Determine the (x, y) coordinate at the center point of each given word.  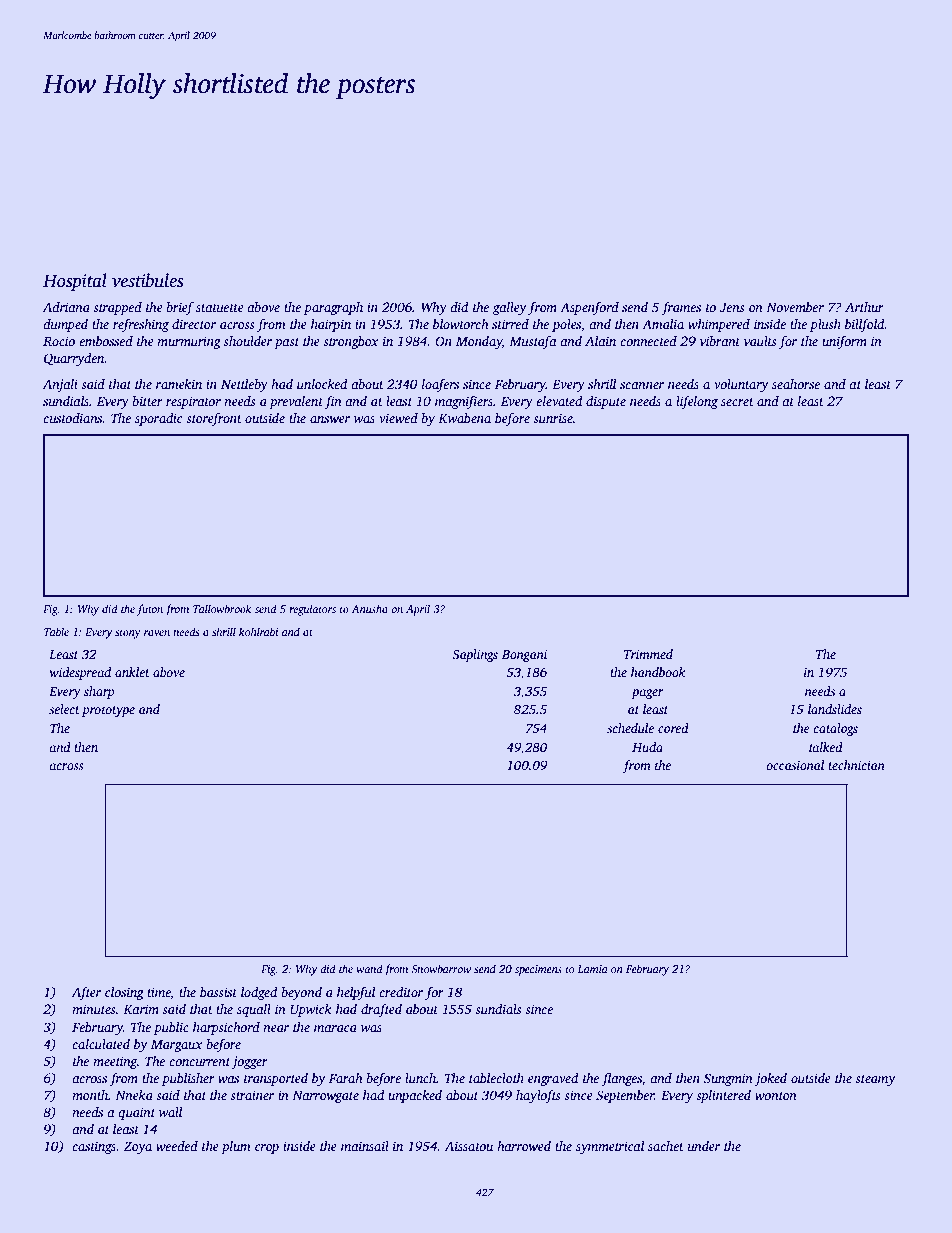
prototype (108, 711)
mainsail (365, 1146)
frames (681, 308)
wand (369, 968)
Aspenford (589, 308)
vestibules (148, 280)
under (704, 1146)
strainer (252, 1095)
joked (771, 1079)
